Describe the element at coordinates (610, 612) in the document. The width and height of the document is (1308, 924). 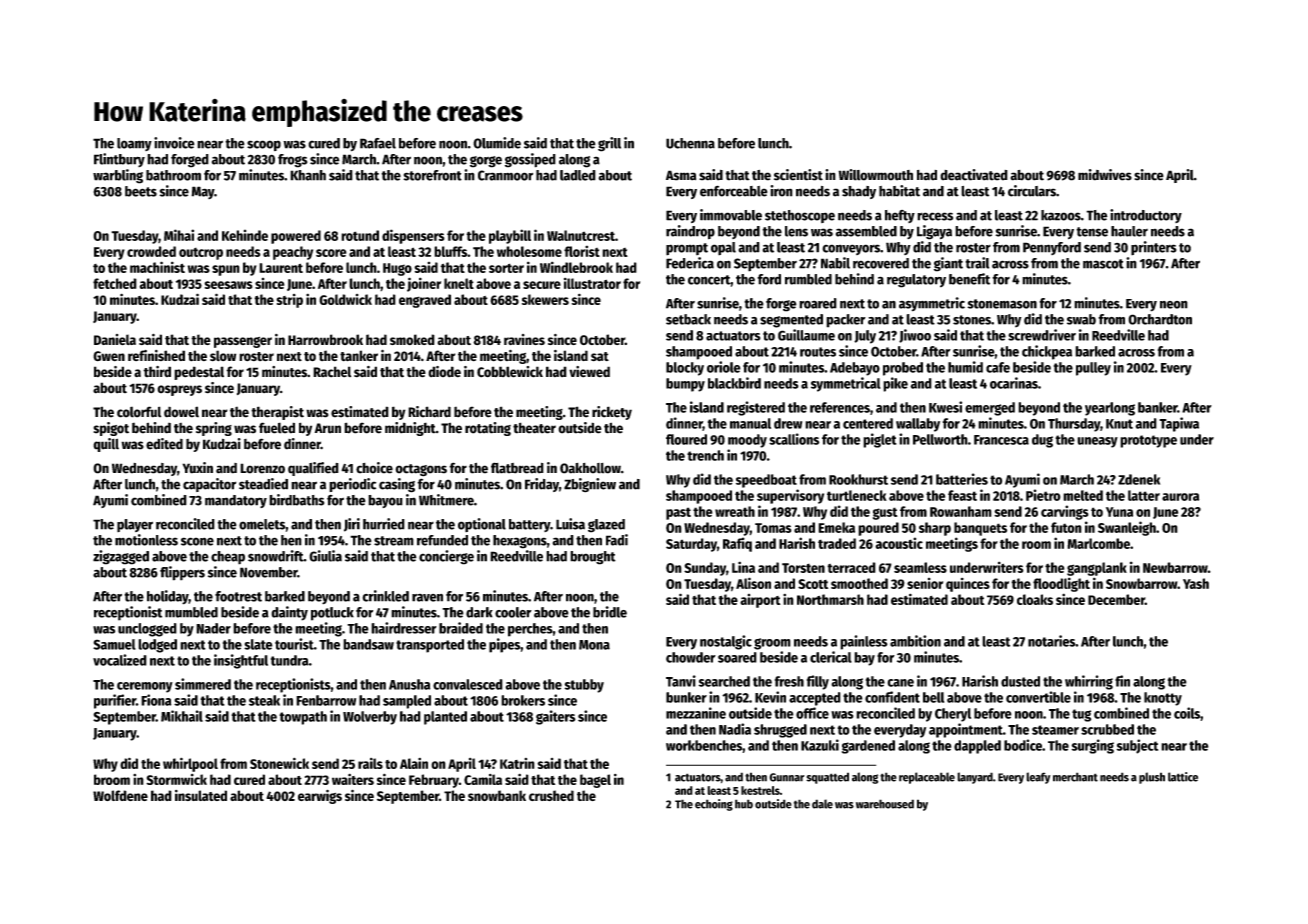
I see `bridle` at that location.
